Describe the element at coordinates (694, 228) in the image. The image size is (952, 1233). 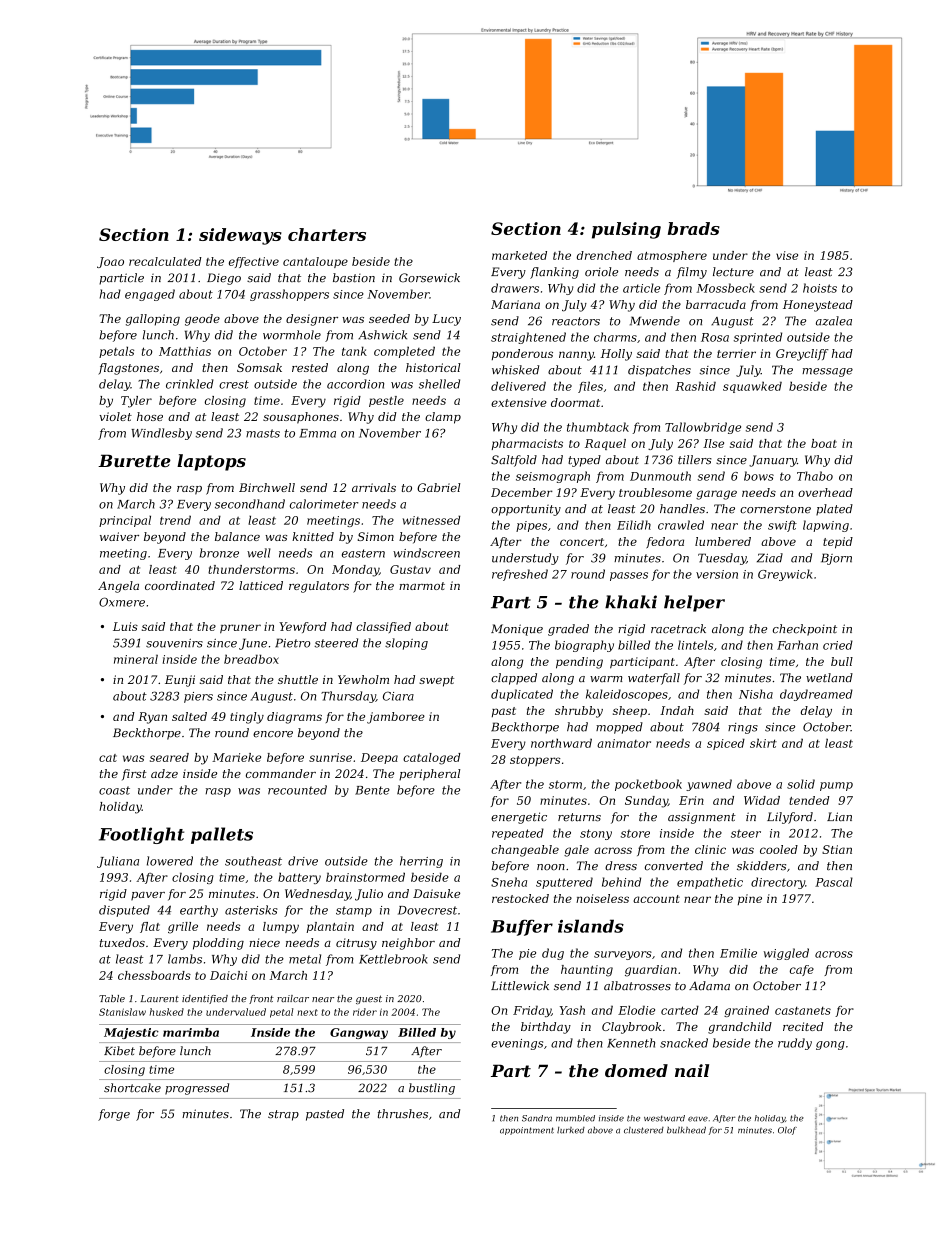
I see `brads` at that location.
